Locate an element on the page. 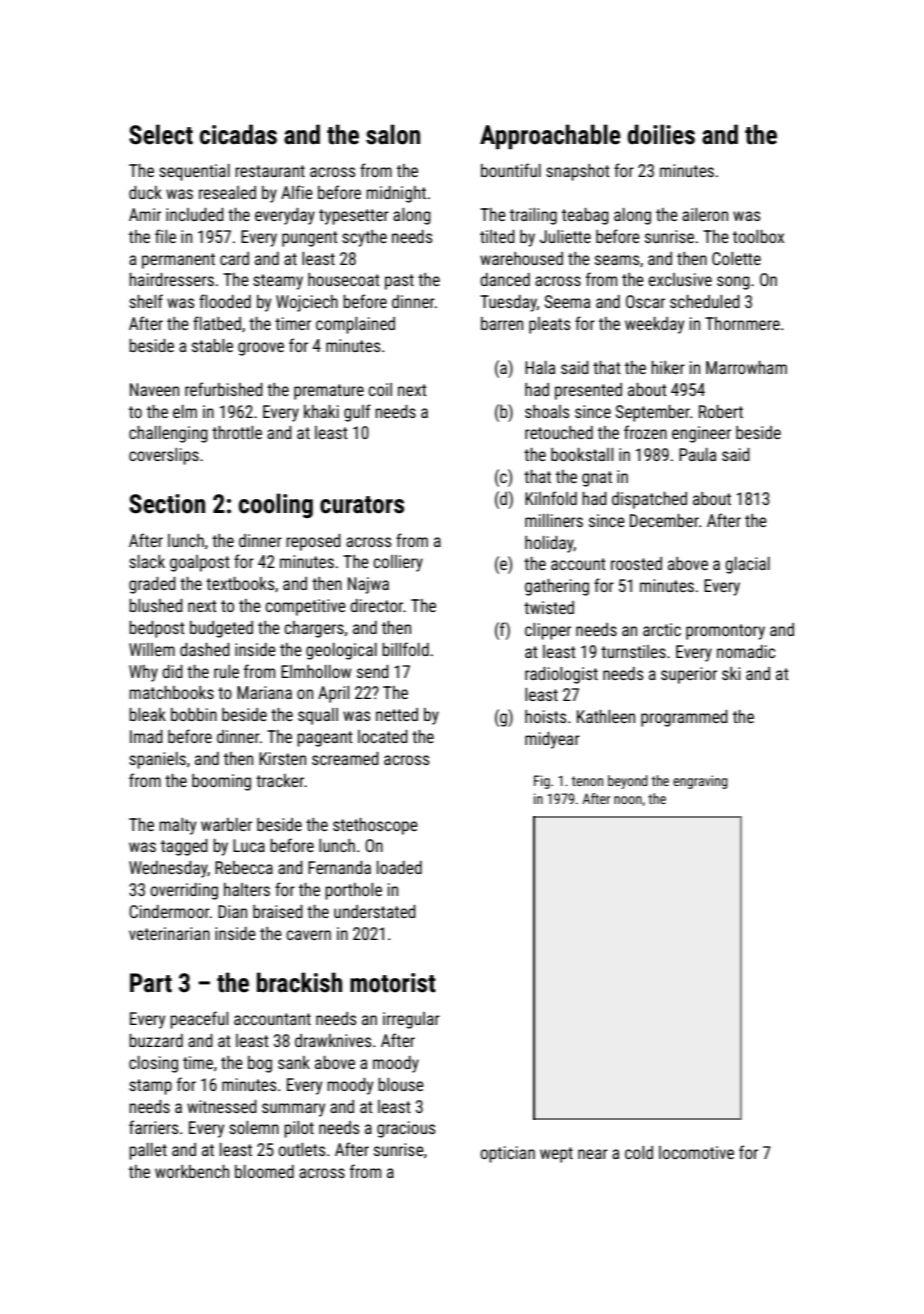 This image has height=1314, width=924. sequential is located at coordinates (194, 172).
